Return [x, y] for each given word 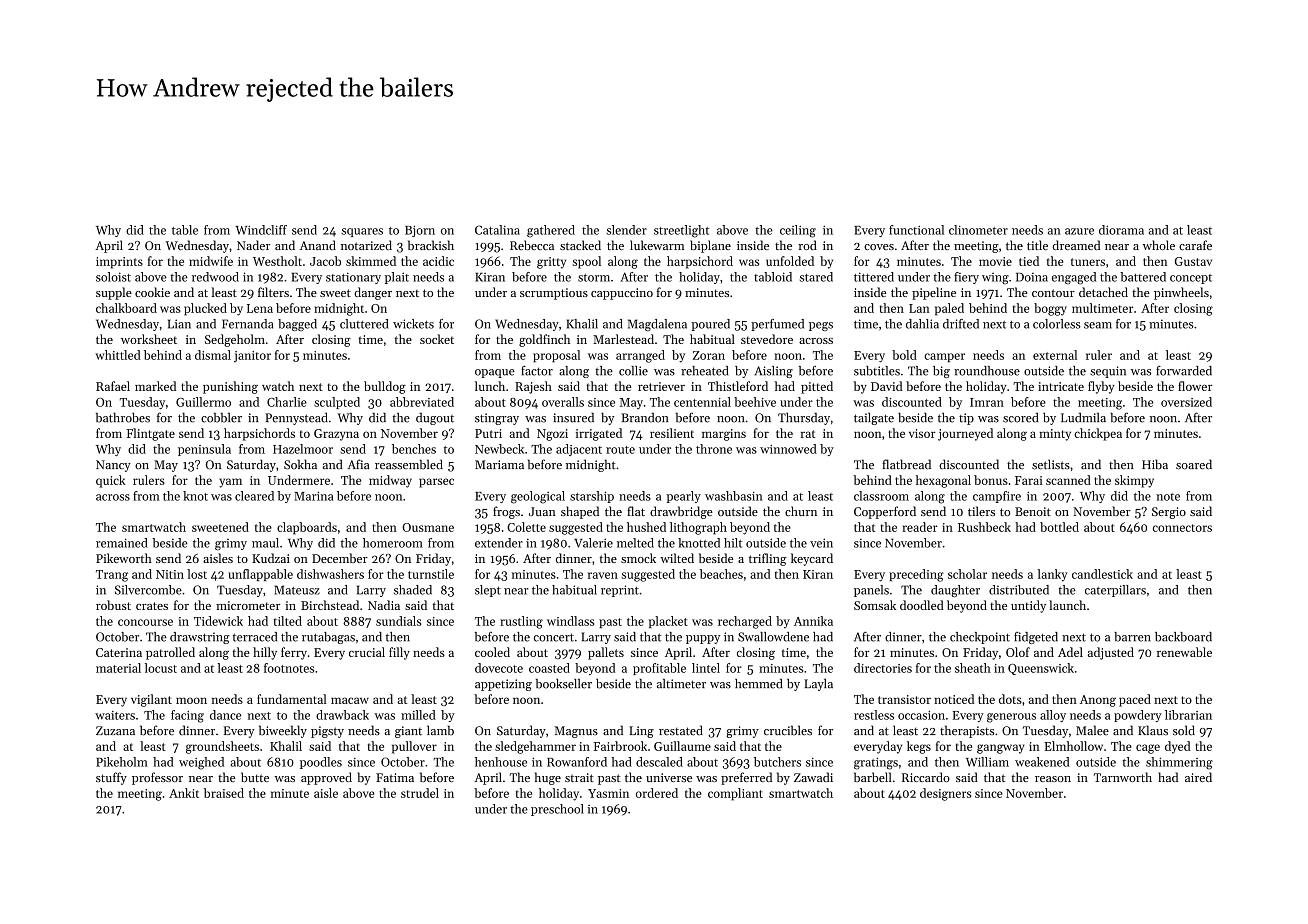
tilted [288, 621]
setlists [1051, 464]
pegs [821, 326]
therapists [967, 731]
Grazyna [336, 435]
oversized [1186, 402]
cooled [492, 652]
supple [114, 293]
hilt [733, 543]
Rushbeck [984, 527]
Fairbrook [620, 746]
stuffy [111, 778]
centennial [702, 402]
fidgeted [1036, 638]
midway [390, 481]
